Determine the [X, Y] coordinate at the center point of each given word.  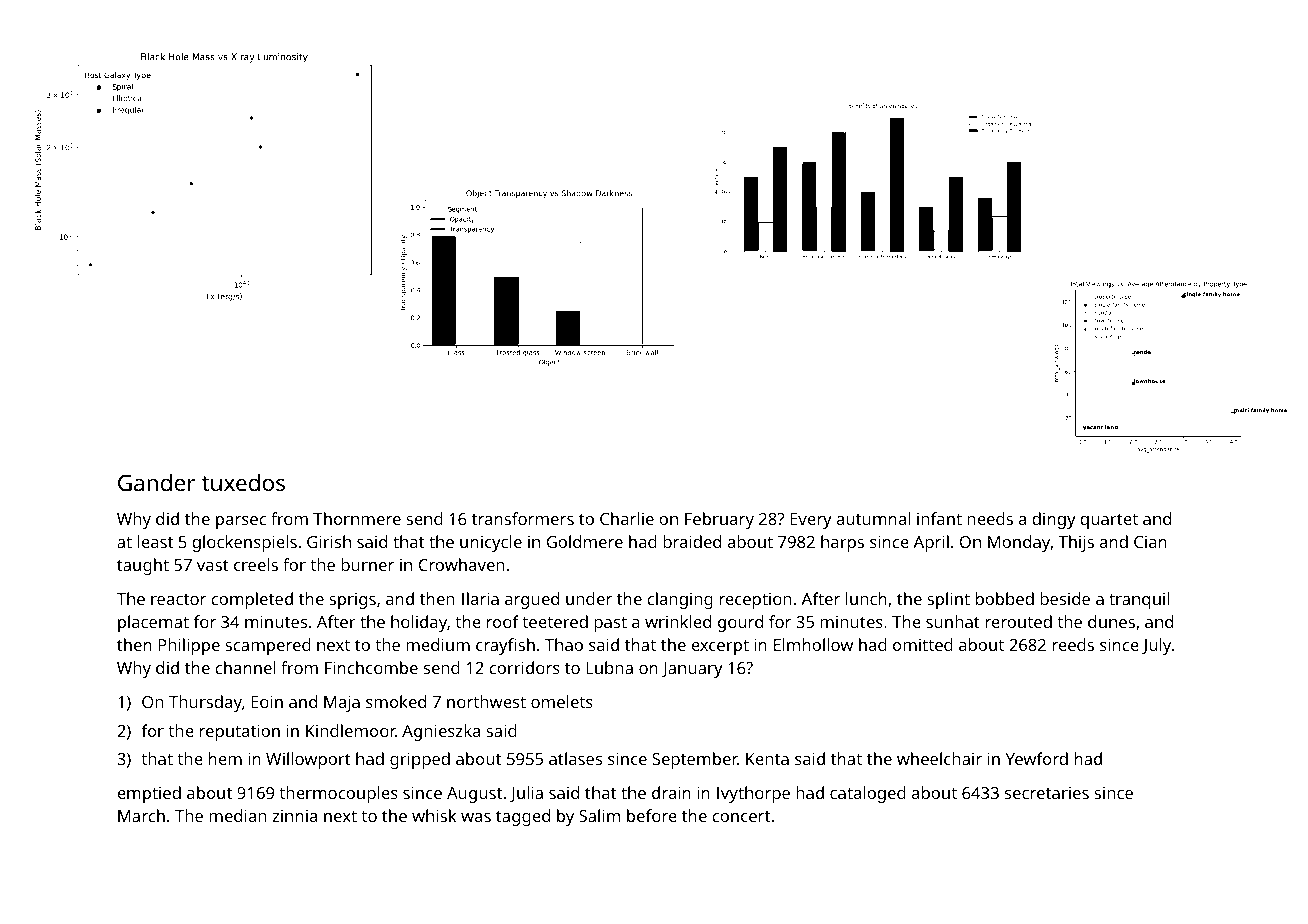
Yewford [1037, 758]
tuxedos [243, 482]
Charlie [627, 518]
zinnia [294, 816]
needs [990, 518]
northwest [486, 701]
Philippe [189, 646]
